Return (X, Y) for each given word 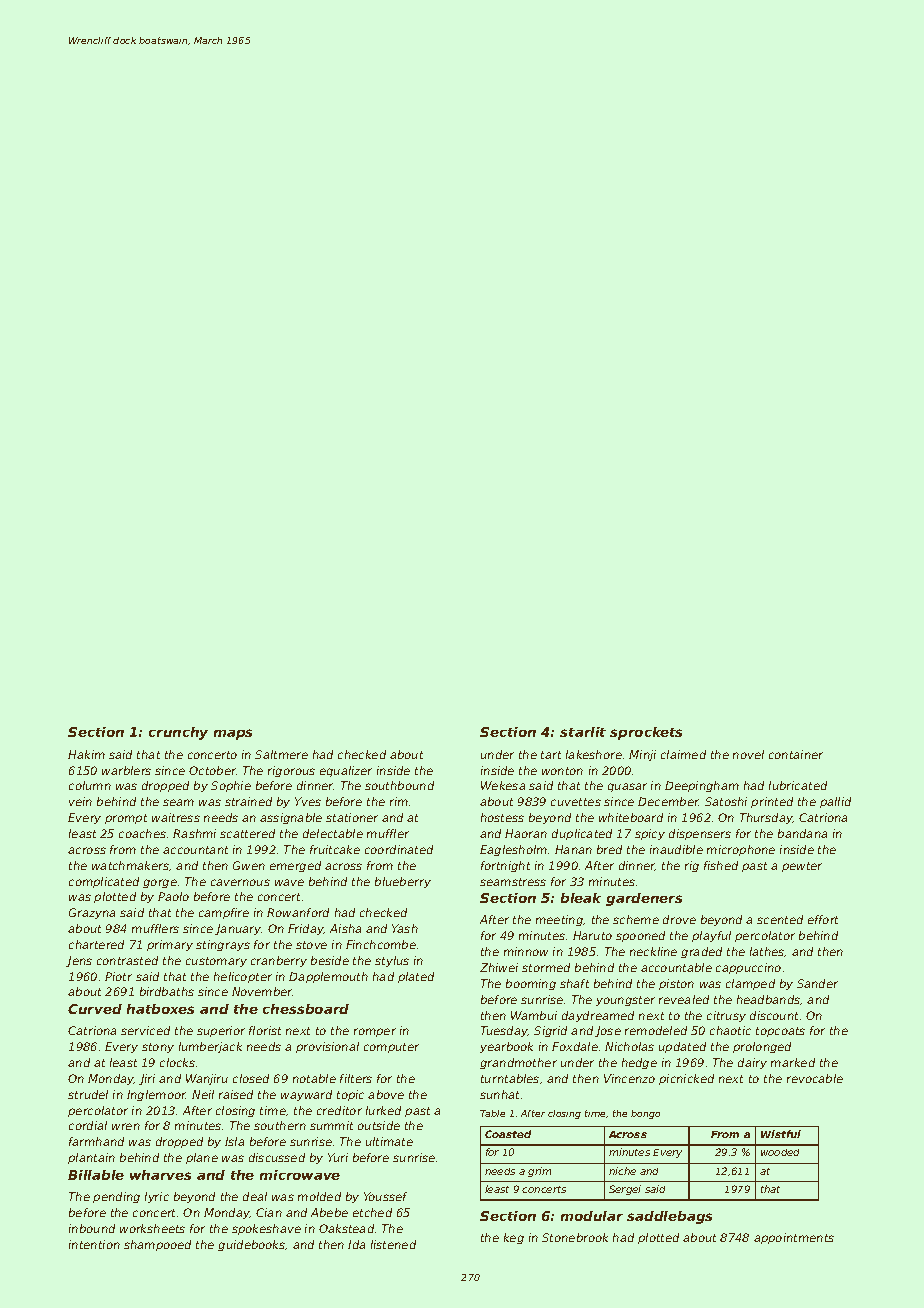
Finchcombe (381, 944)
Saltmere (281, 754)
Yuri (338, 1157)
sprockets (646, 733)
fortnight (505, 866)
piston (676, 984)
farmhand (96, 1141)
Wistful (781, 1134)
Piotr (118, 976)
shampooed (157, 1245)
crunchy (178, 733)
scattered (247, 833)
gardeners (644, 899)
